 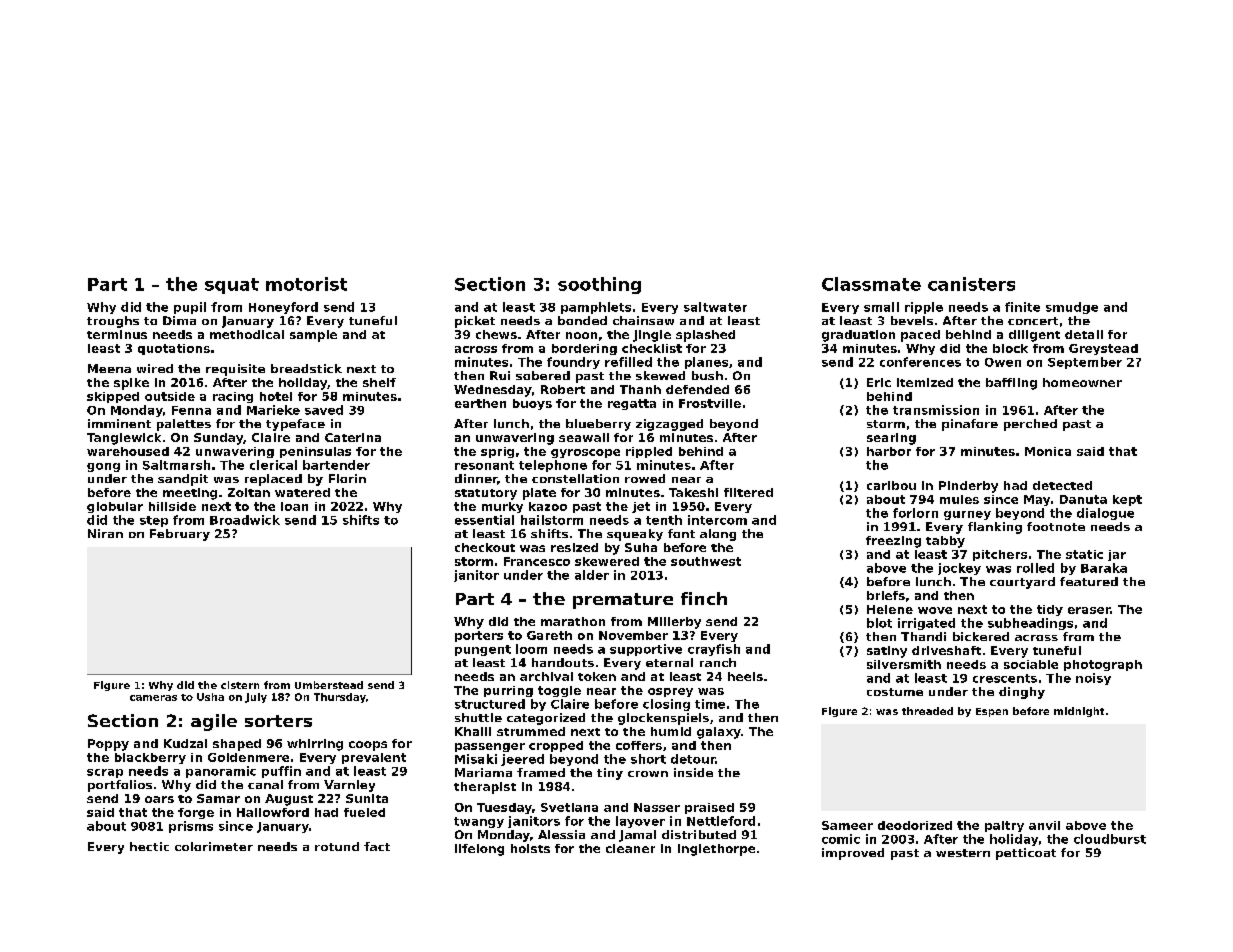 I want to click on canisters, so click(x=971, y=284).
